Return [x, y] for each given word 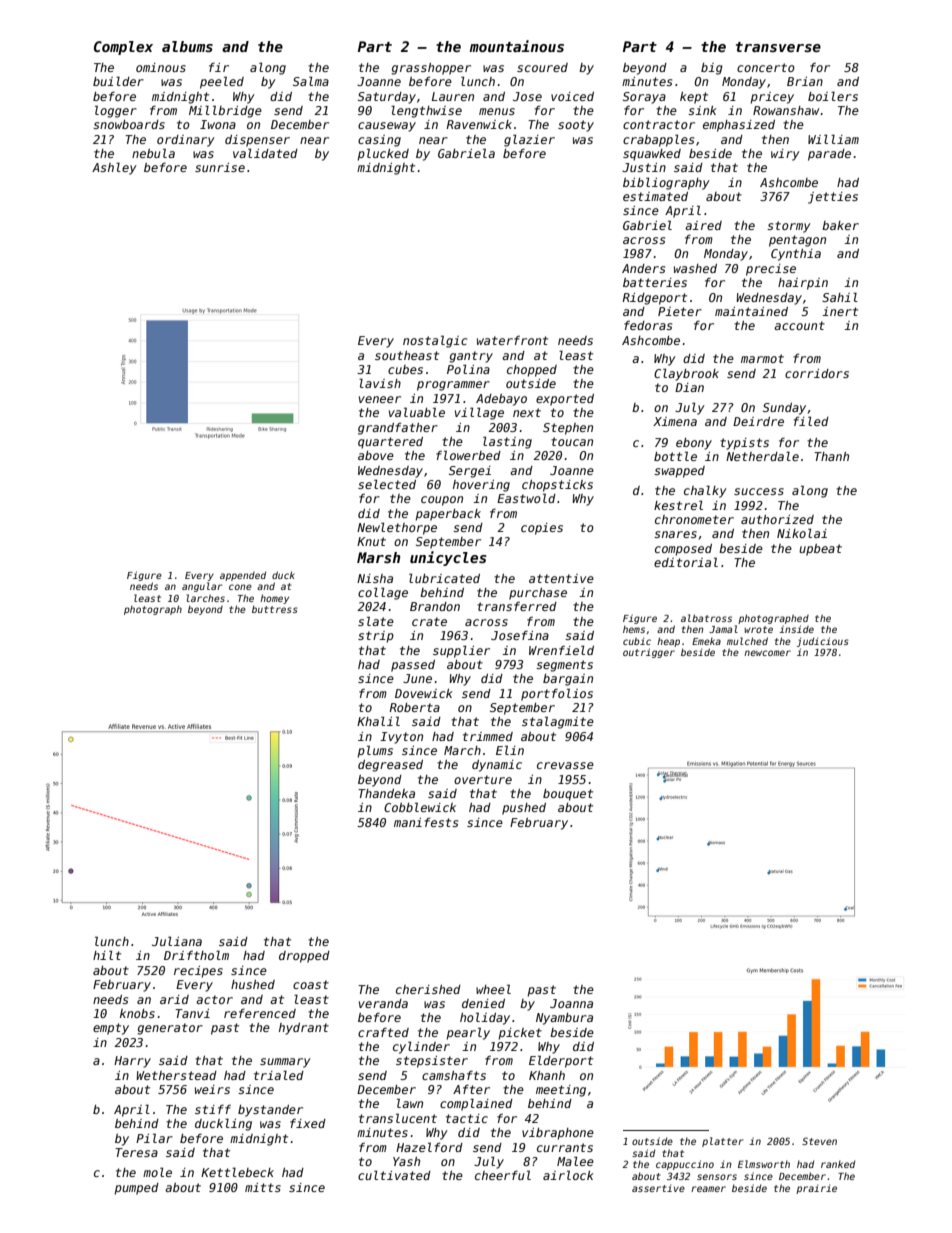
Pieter [680, 311]
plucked [383, 154]
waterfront [512, 340]
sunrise [220, 167]
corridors [817, 373]
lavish [380, 383]
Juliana [177, 941]
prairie [816, 1189]
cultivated [394, 1175]
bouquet [568, 795]
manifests [426, 822]
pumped [136, 1189]
